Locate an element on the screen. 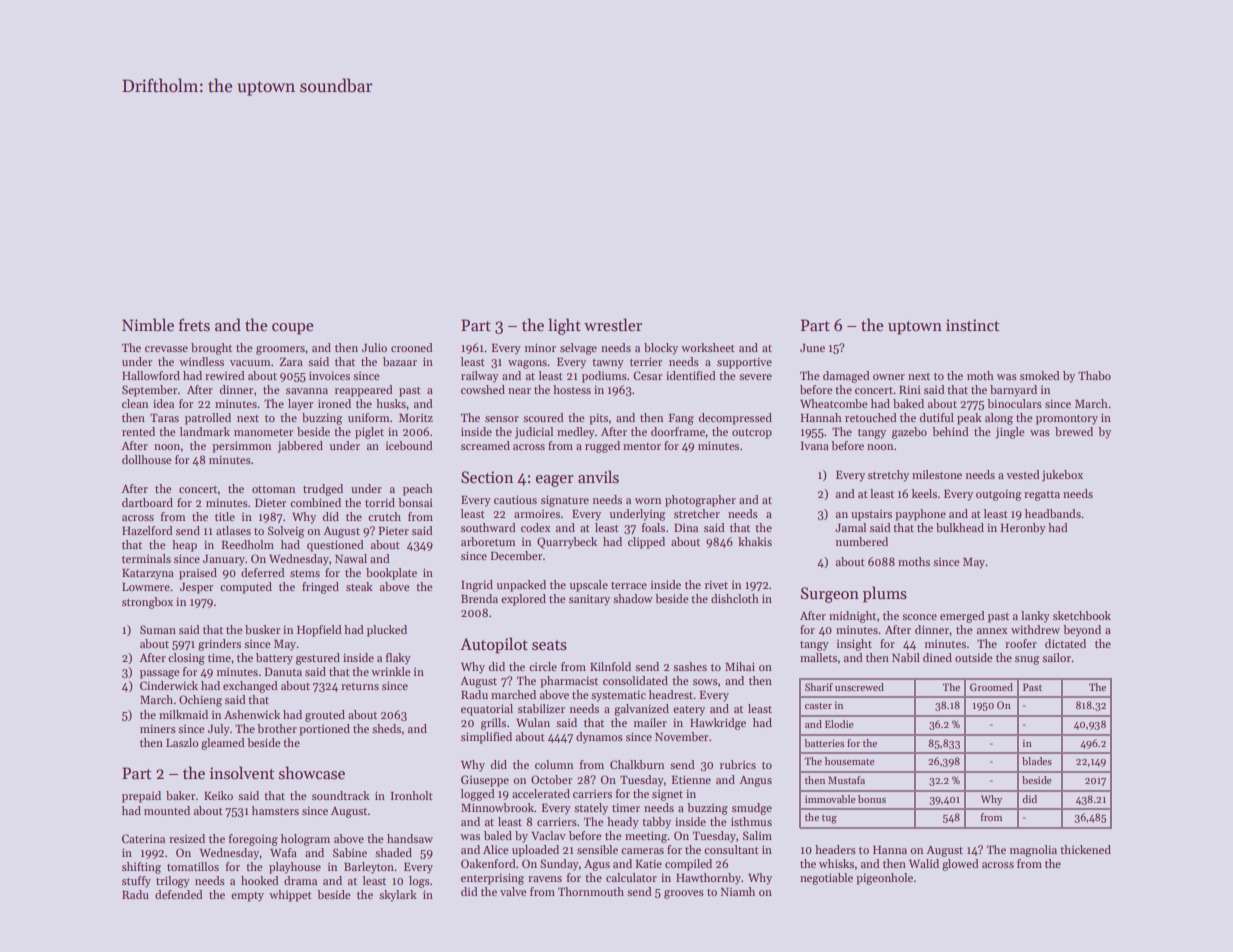  ironed is located at coordinates (334, 403).
